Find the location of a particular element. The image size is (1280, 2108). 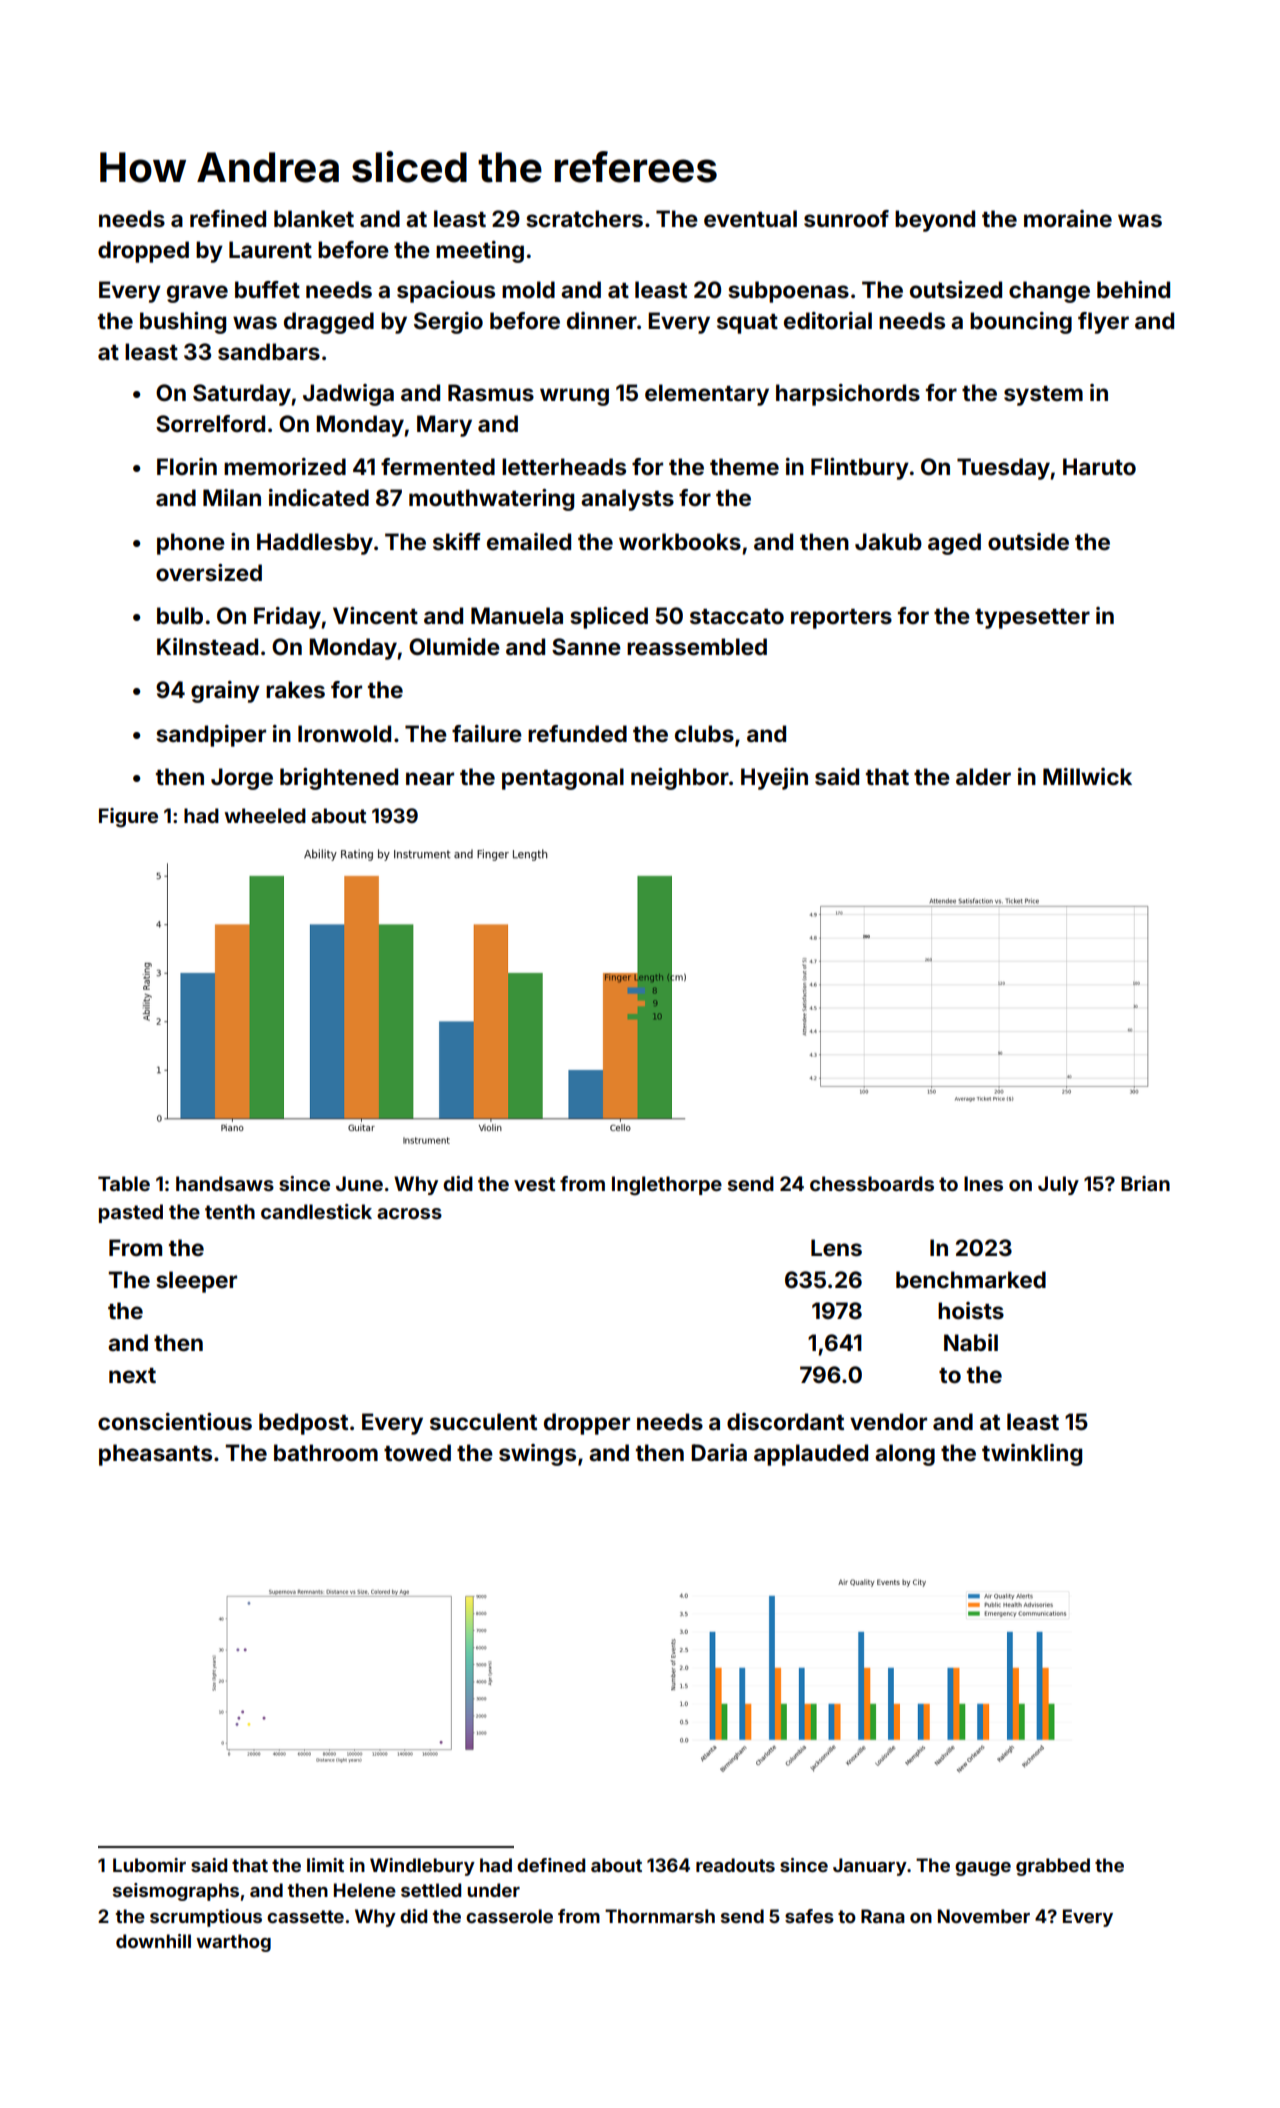

scratchers is located at coordinates (584, 219).
